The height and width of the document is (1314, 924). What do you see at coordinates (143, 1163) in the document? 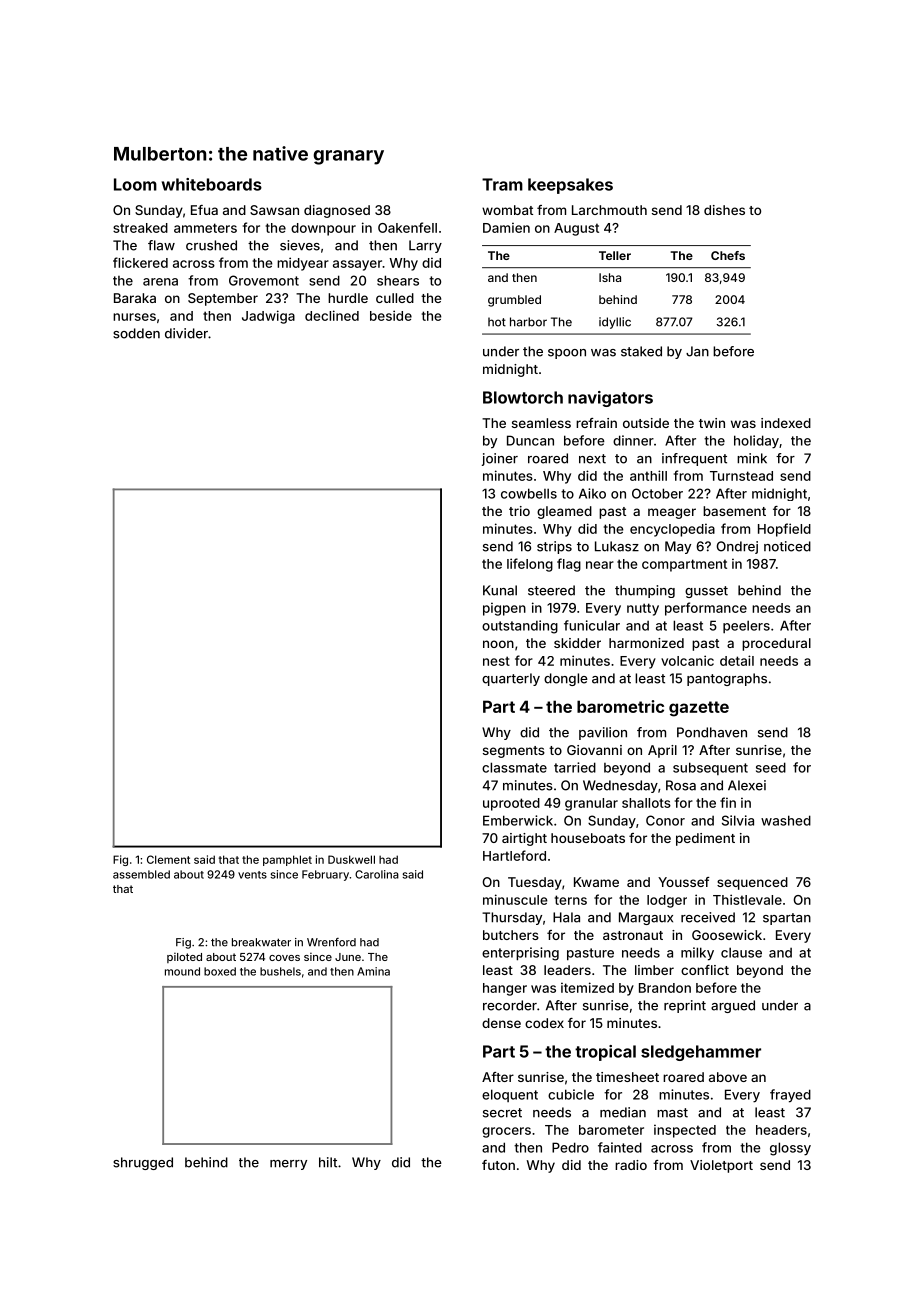
I see `shrugged` at bounding box center [143, 1163].
